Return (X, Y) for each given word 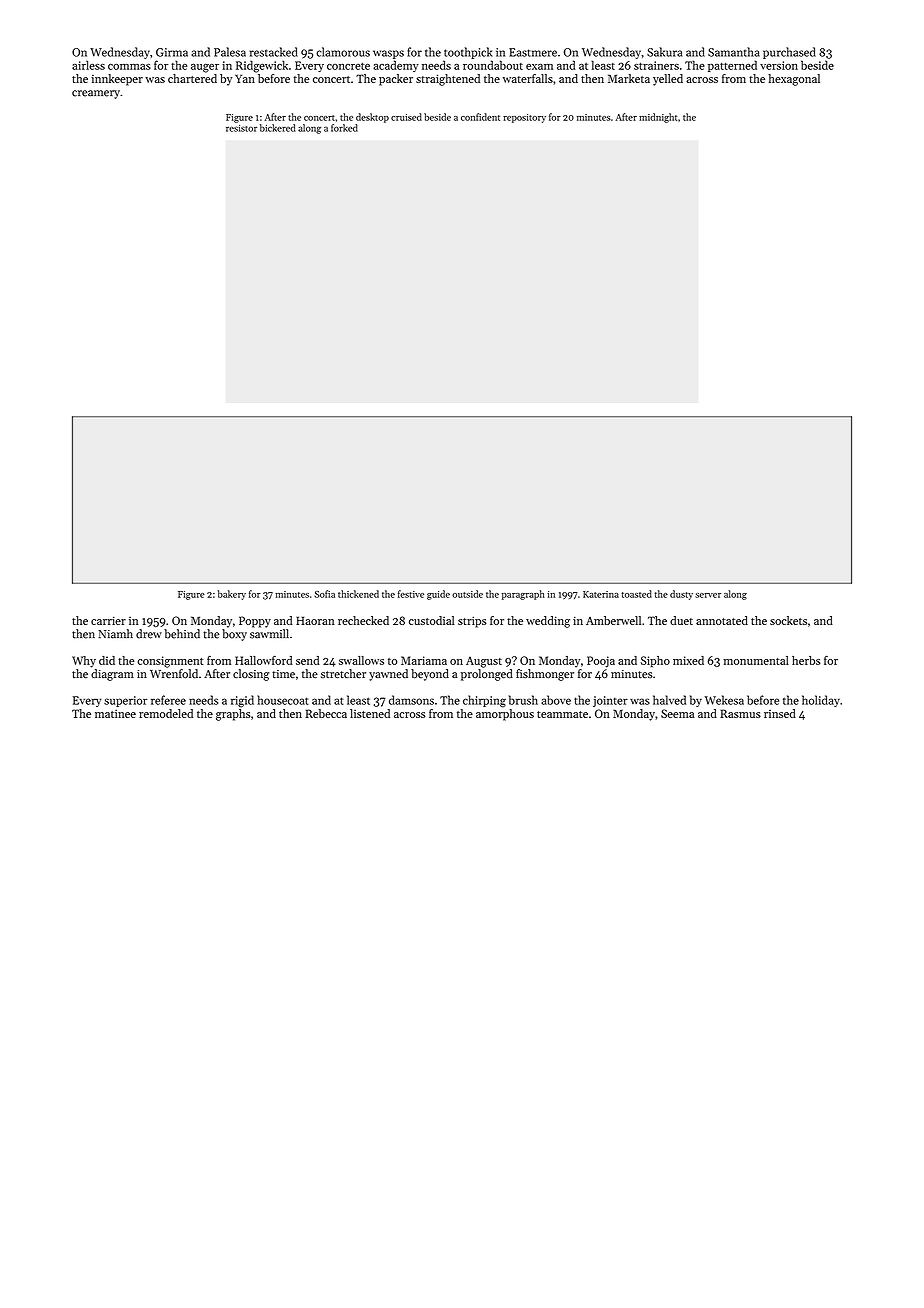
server (708, 595)
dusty (681, 595)
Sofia (324, 594)
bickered (278, 128)
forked (344, 128)
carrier (108, 620)
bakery (232, 595)
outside (467, 594)
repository (524, 118)
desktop (372, 118)
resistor (241, 128)
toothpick (468, 53)
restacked (274, 52)
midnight (658, 118)
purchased (789, 53)
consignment (170, 662)
